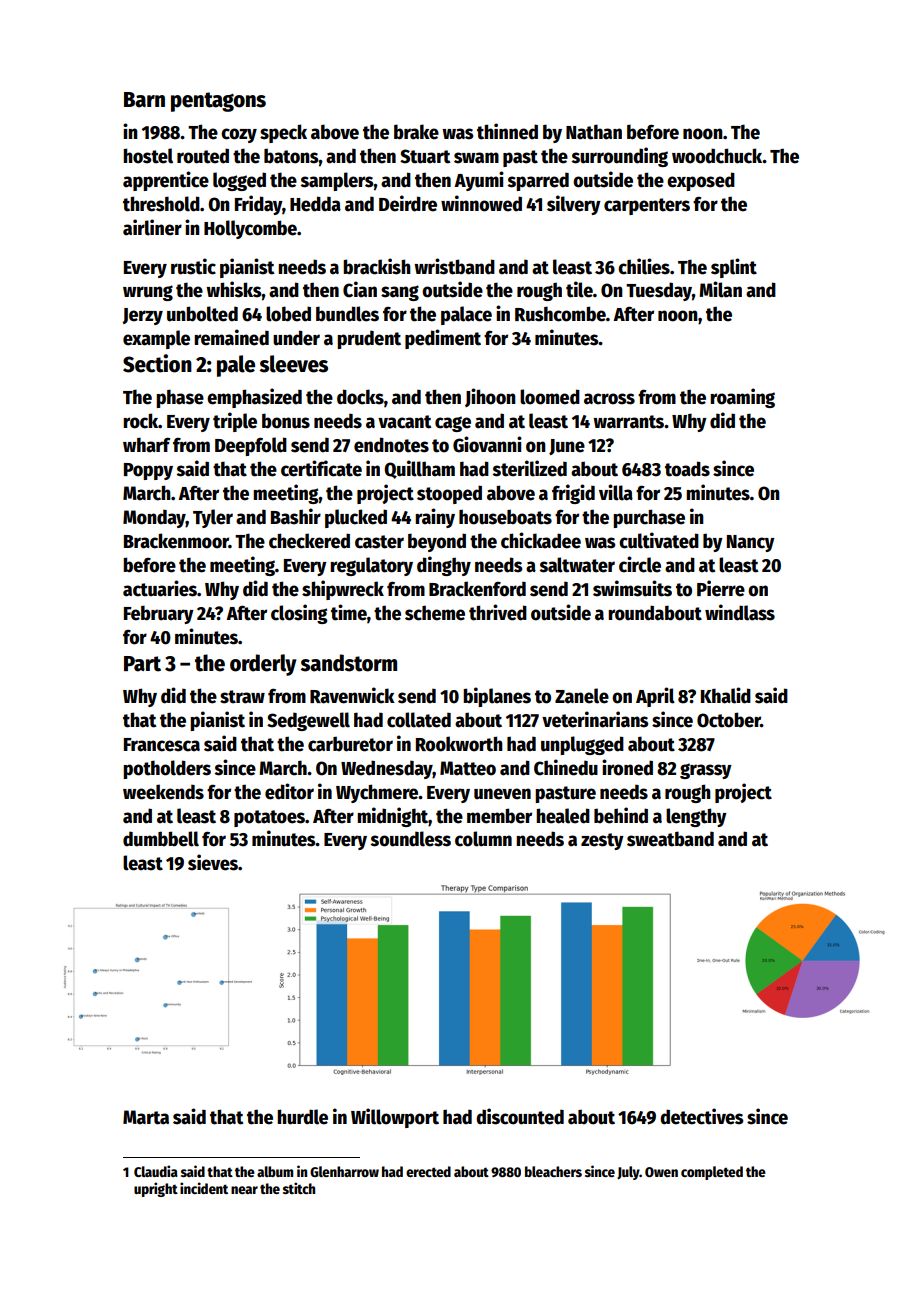  I want to click on brake, so click(416, 132).
